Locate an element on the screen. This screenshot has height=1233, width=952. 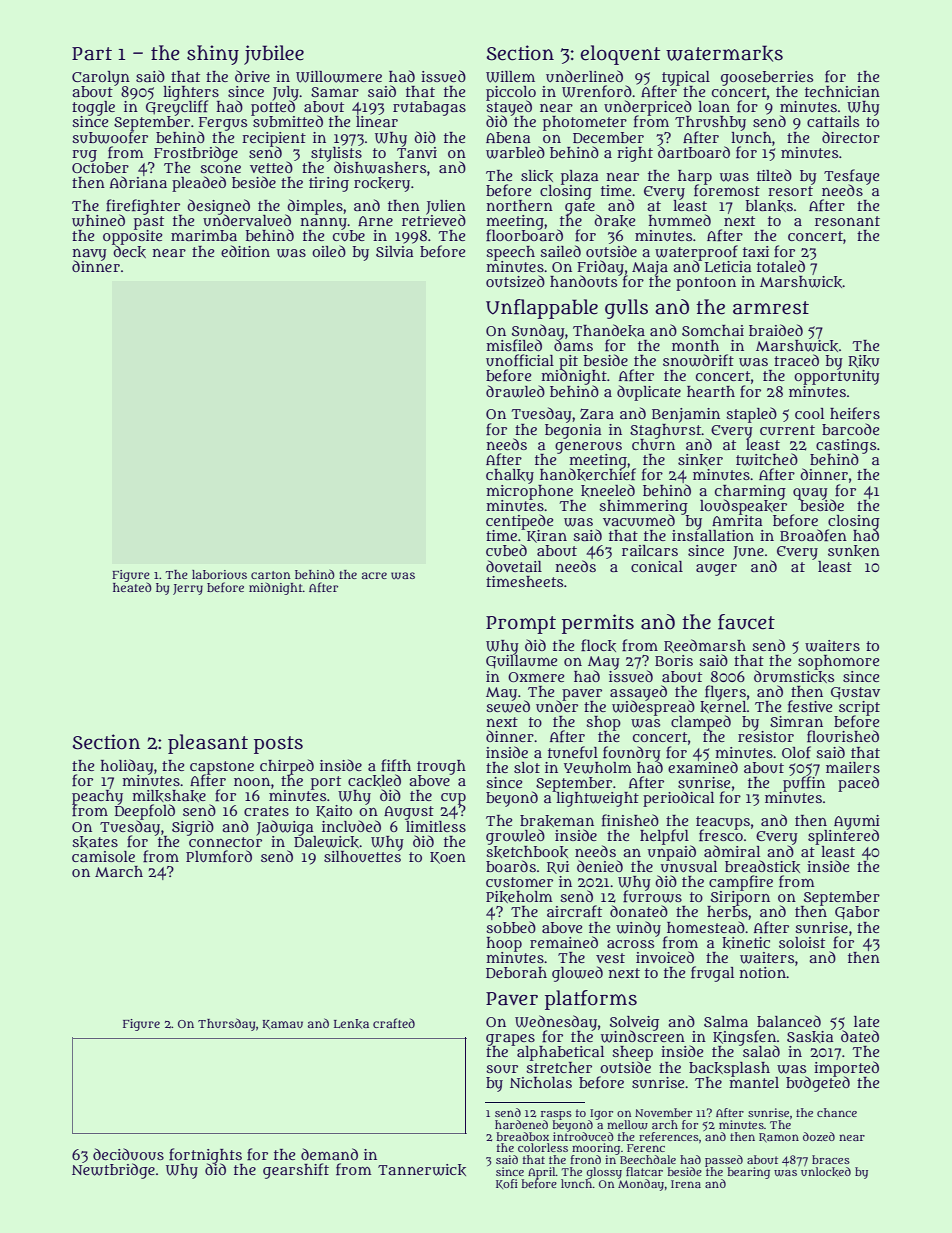
posts is located at coordinates (278, 745).
